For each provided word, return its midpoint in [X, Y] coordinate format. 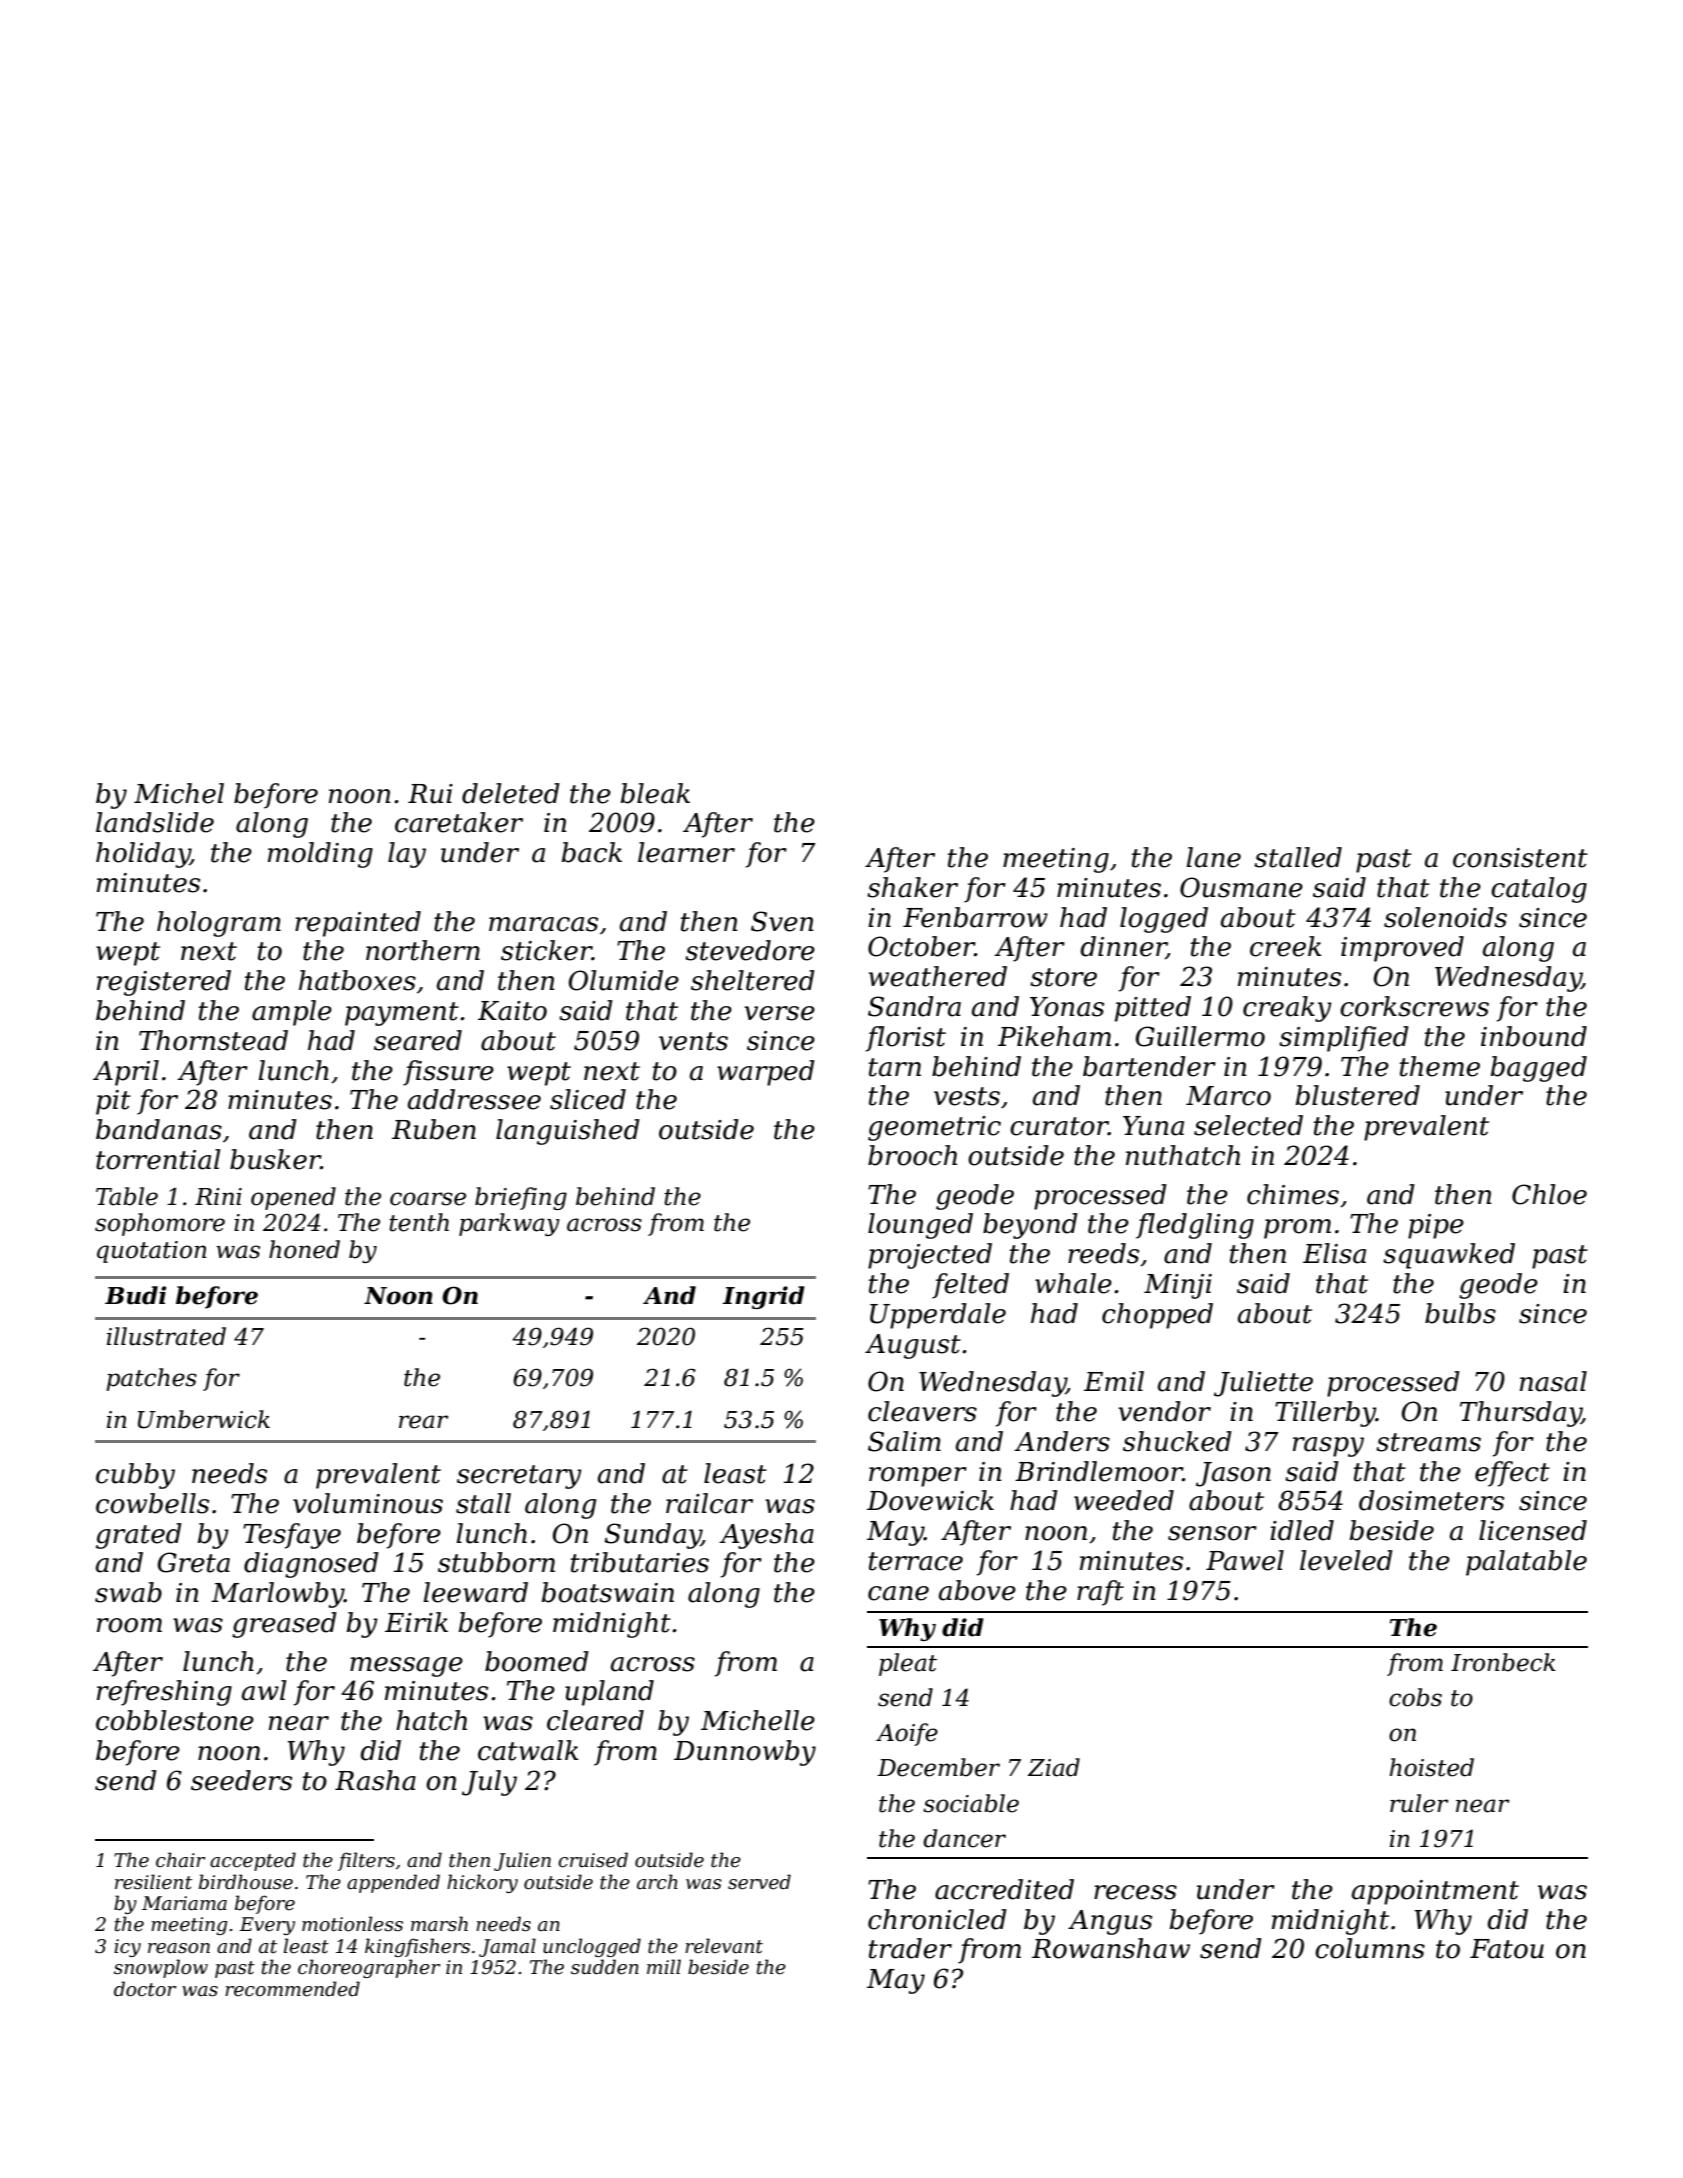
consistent [1520, 858]
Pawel [1245, 1560]
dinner [1123, 947]
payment [402, 1014]
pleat [908, 1664]
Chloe [1549, 1194]
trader [910, 1948]
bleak [655, 793]
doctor [145, 1989]
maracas [543, 924]
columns [1370, 1948]
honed [304, 1249]
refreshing [164, 1693]
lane [1213, 857]
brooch [912, 1155]
